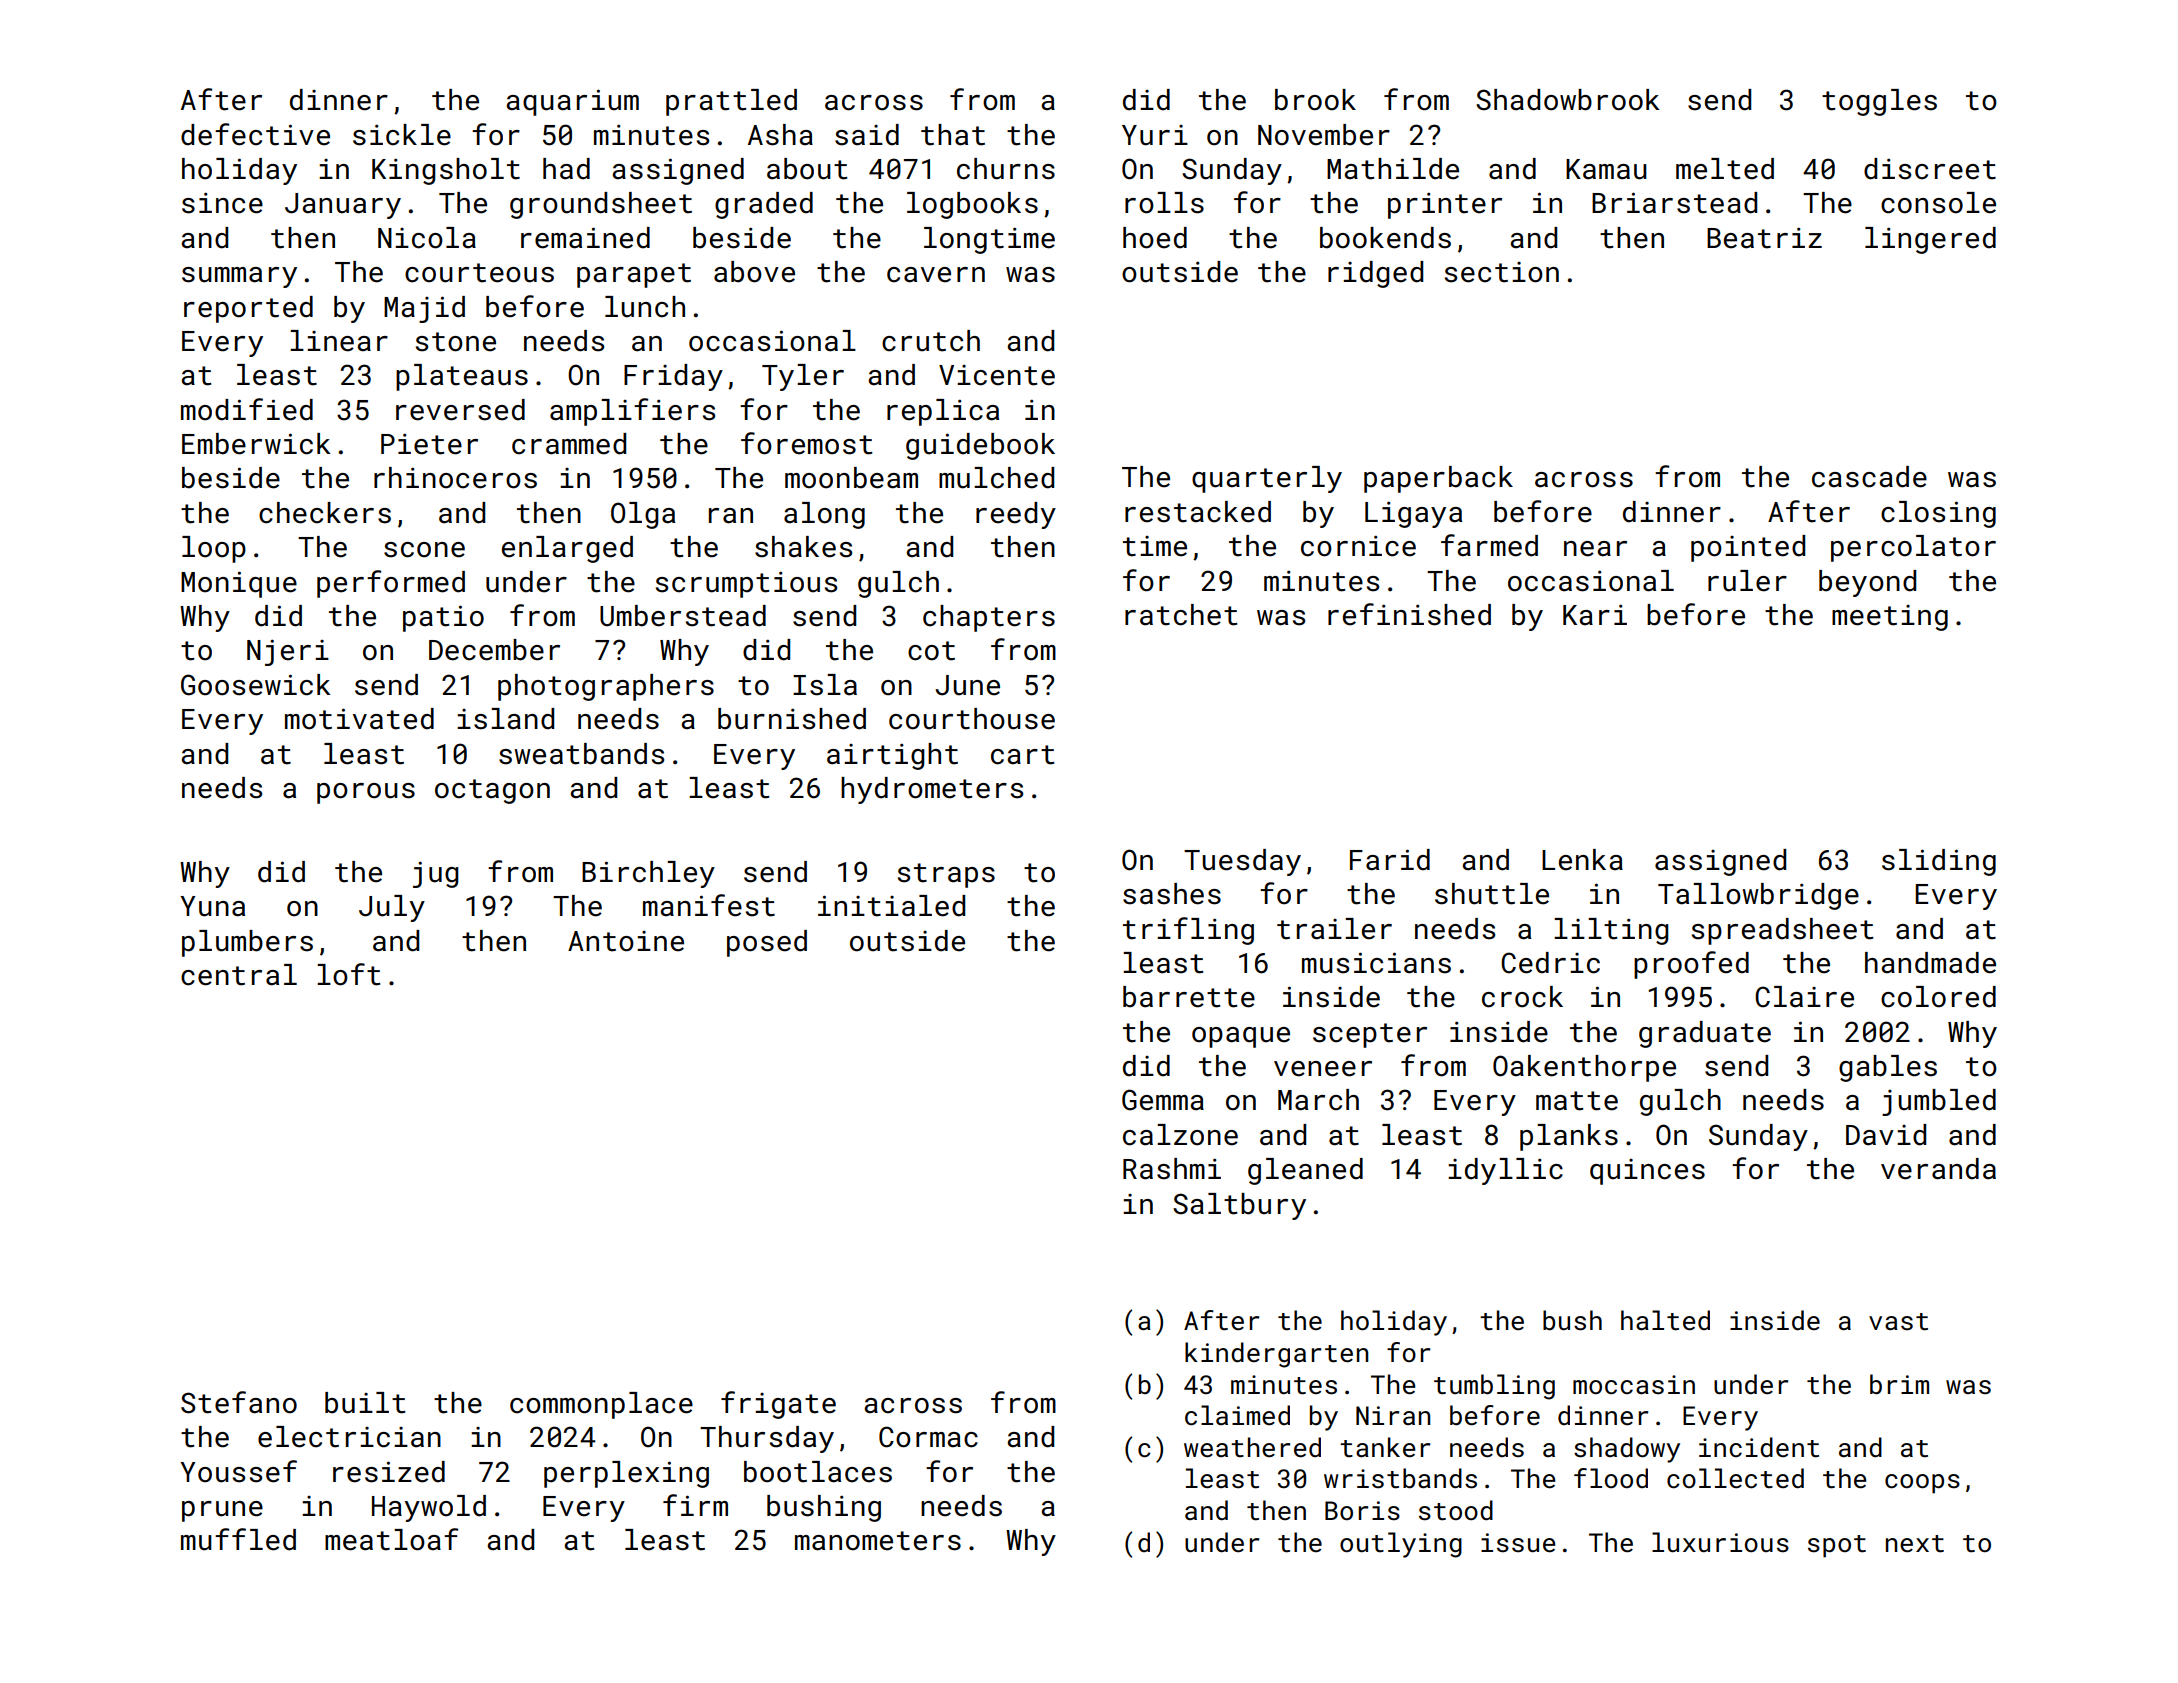 The image size is (2178, 1683). I want to click on Stefano, so click(239, 1402).
